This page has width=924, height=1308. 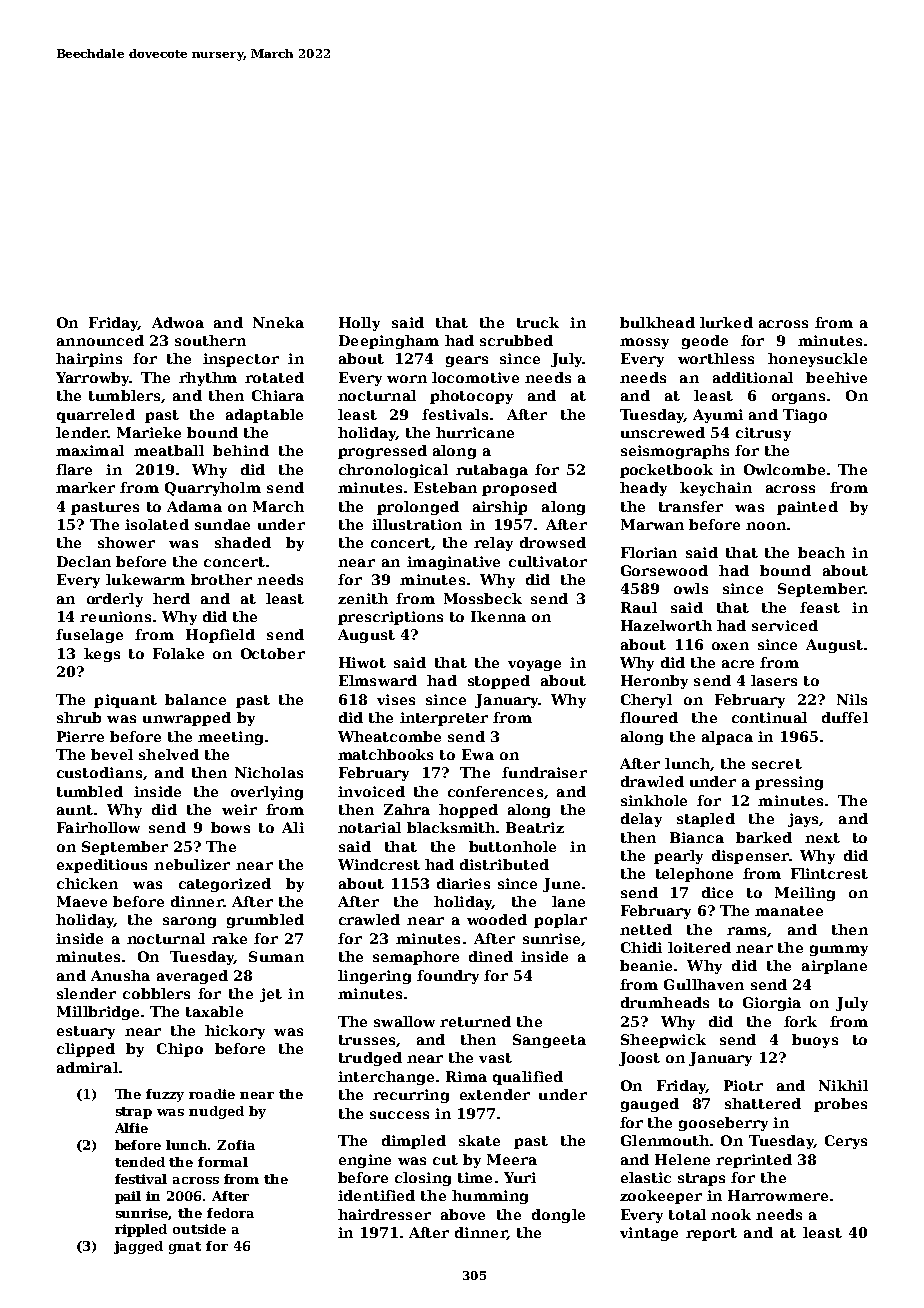 I want to click on painted, so click(x=807, y=508).
